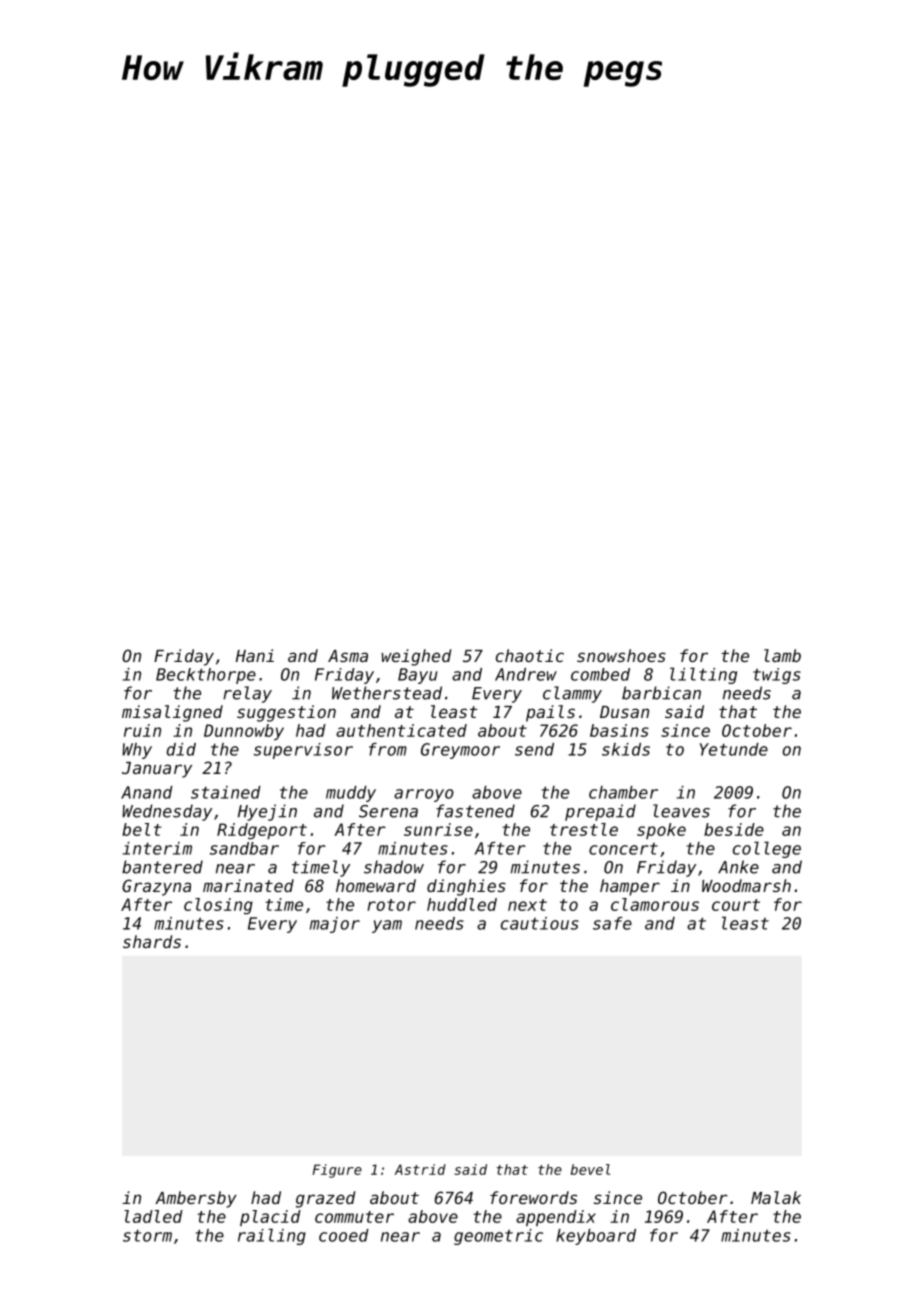 The height and width of the screenshot is (1308, 924). What do you see at coordinates (590, 1169) in the screenshot?
I see `bevel` at bounding box center [590, 1169].
